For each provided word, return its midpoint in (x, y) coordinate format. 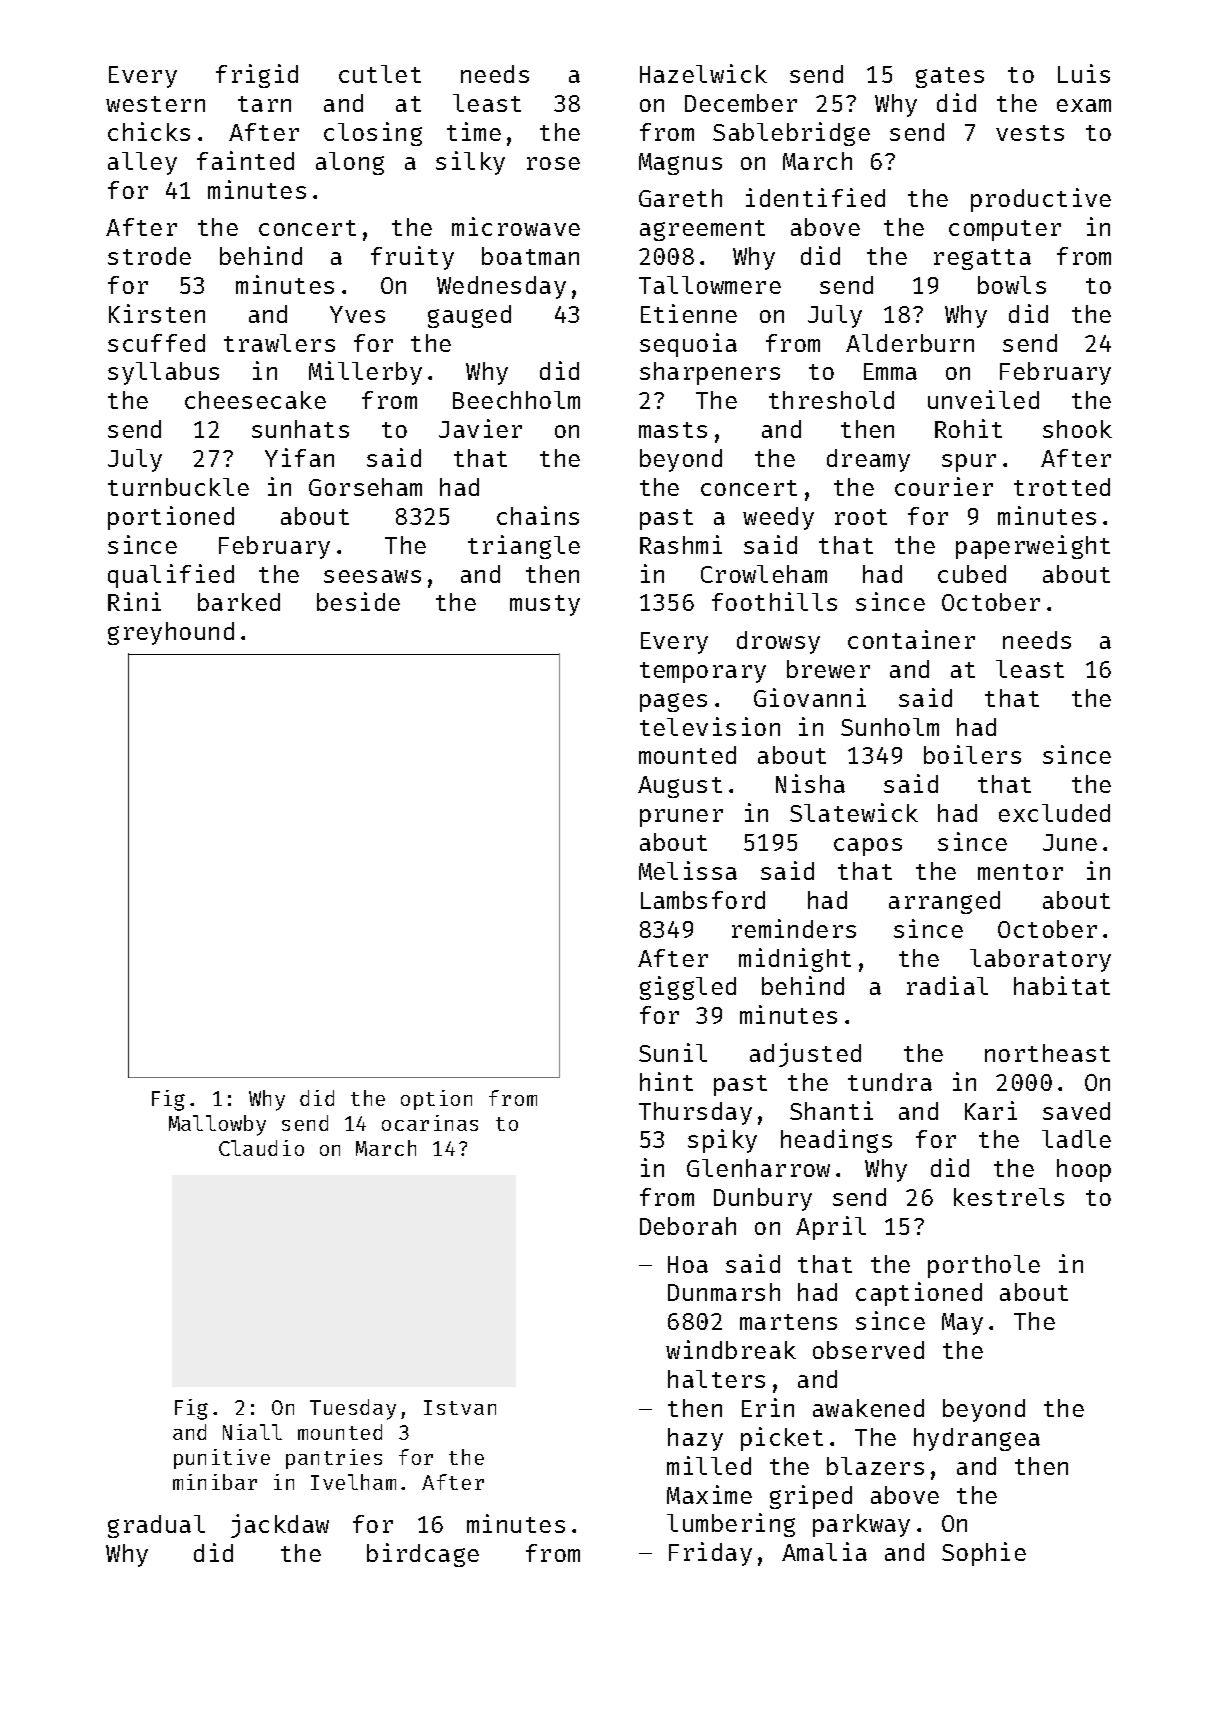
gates (950, 77)
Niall (252, 1432)
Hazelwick (703, 73)
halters (716, 1379)
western (155, 104)
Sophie (984, 1554)
